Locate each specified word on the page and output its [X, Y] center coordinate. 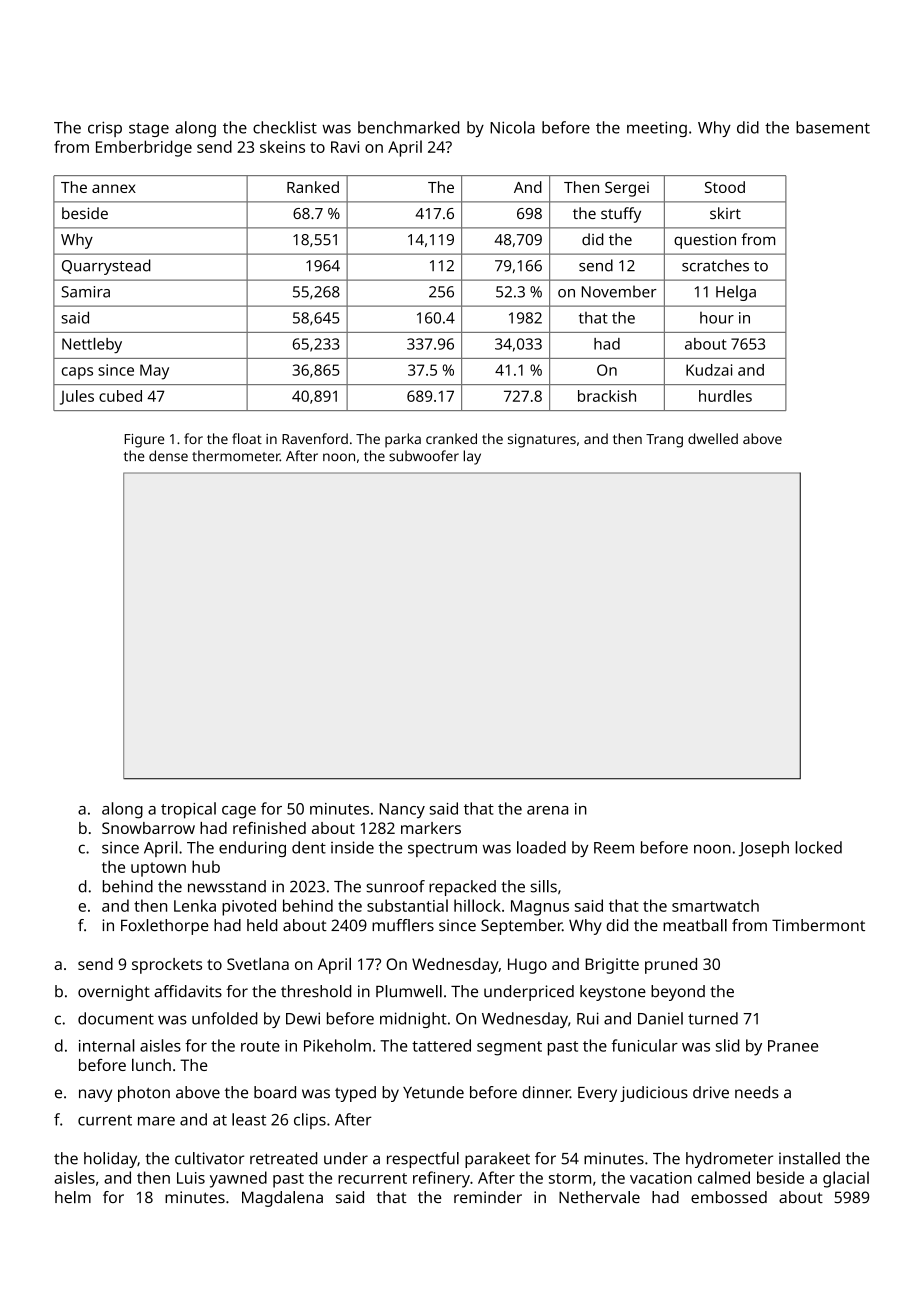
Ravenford [315, 438]
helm [73, 1197]
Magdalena [282, 1199]
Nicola [512, 127]
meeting [657, 129]
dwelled [713, 438]
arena [547, 810]
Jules [77, 397]
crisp [105, 129]
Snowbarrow [148, 828]
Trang [664, 441]
